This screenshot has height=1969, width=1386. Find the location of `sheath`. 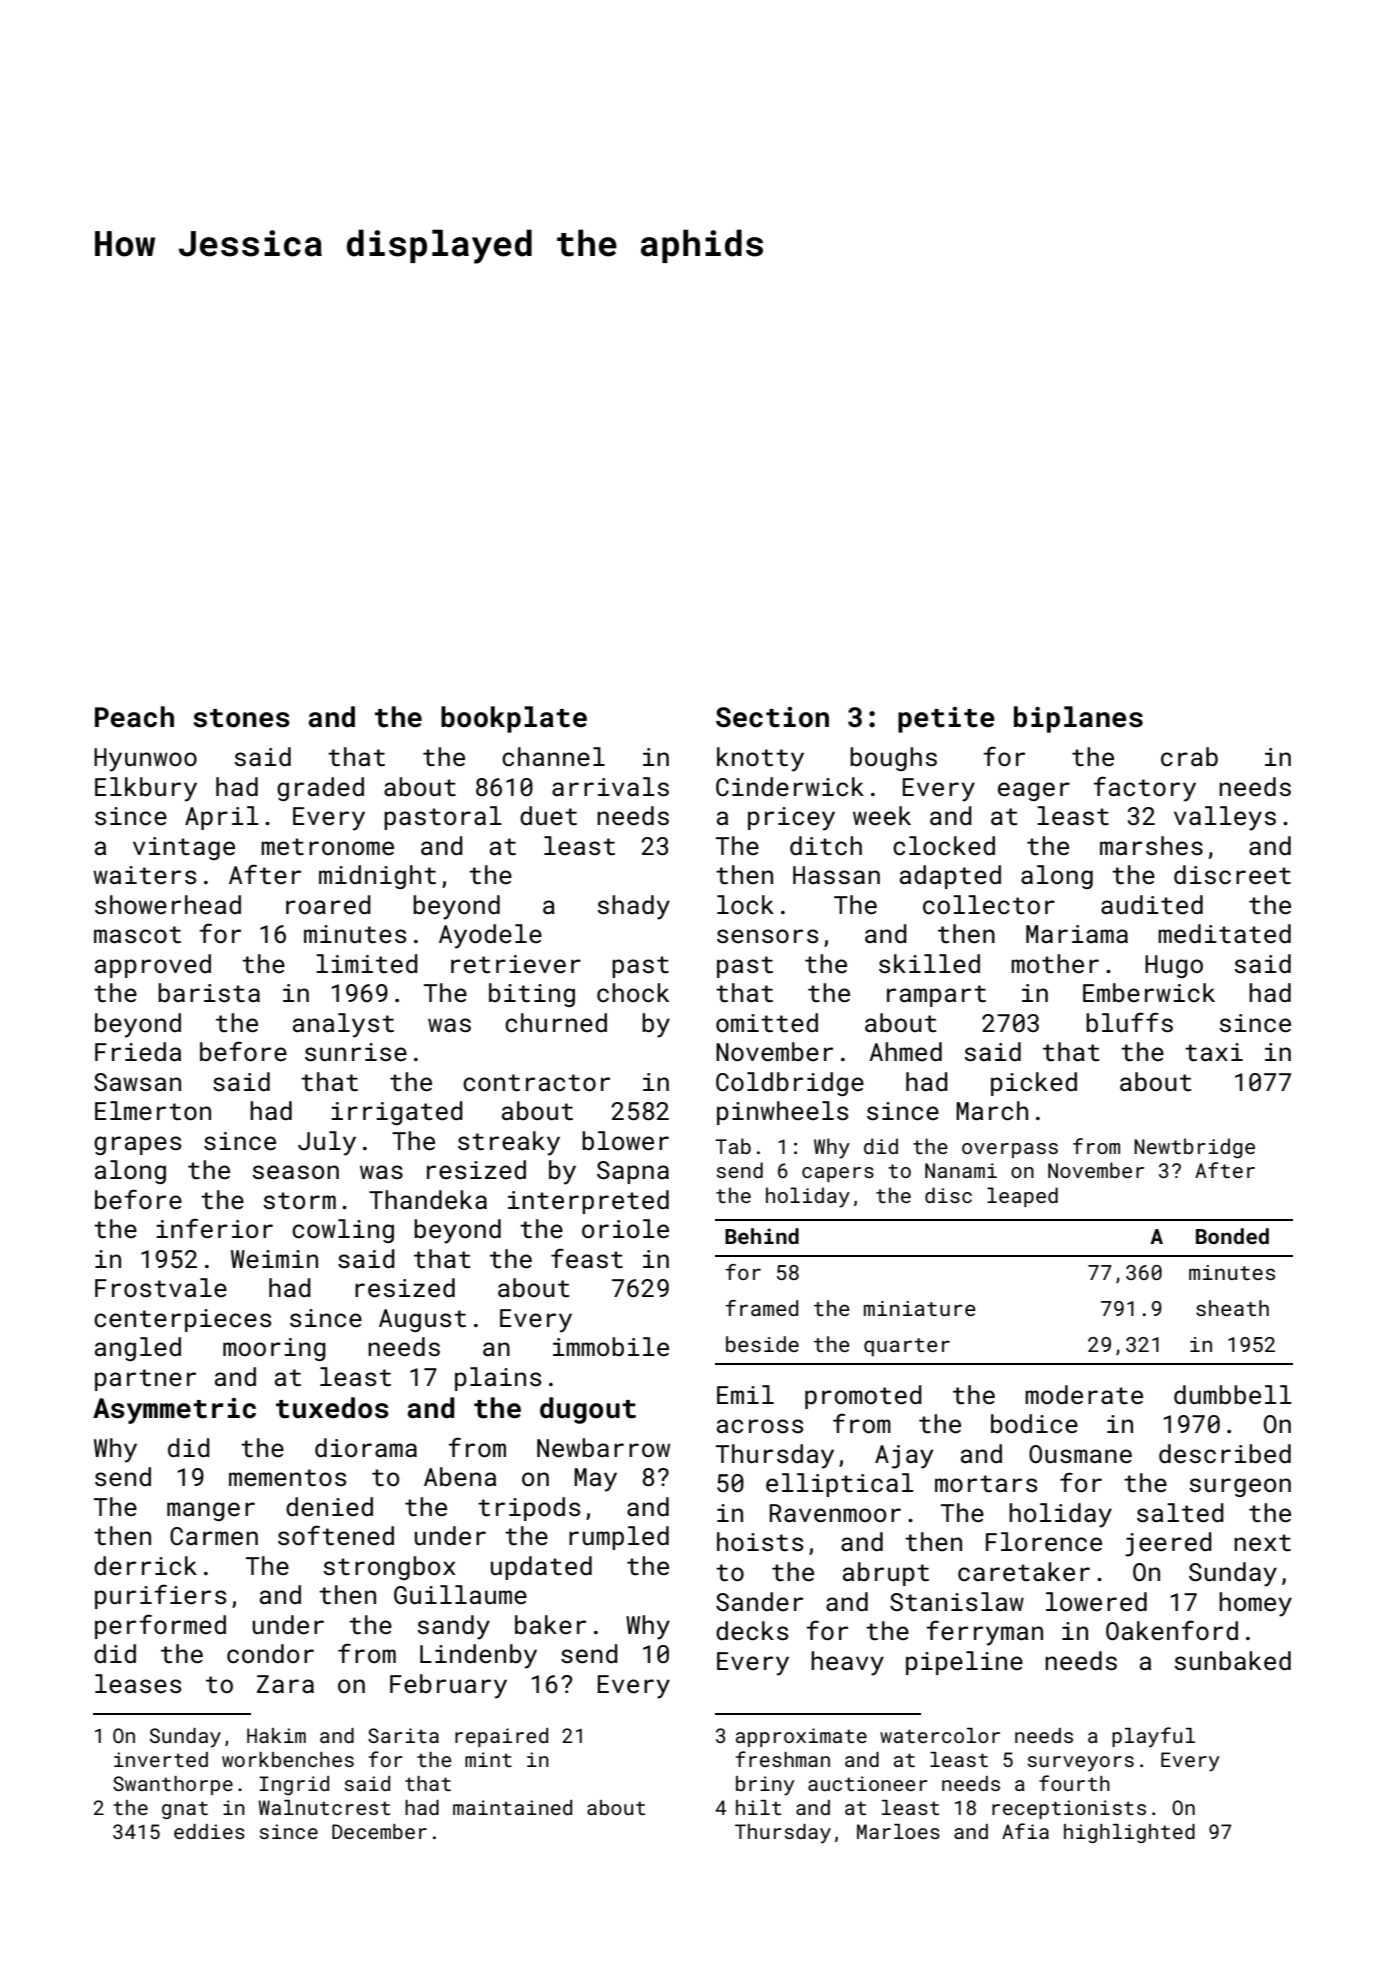

sheath is located at coordinates (1232, 1308).
